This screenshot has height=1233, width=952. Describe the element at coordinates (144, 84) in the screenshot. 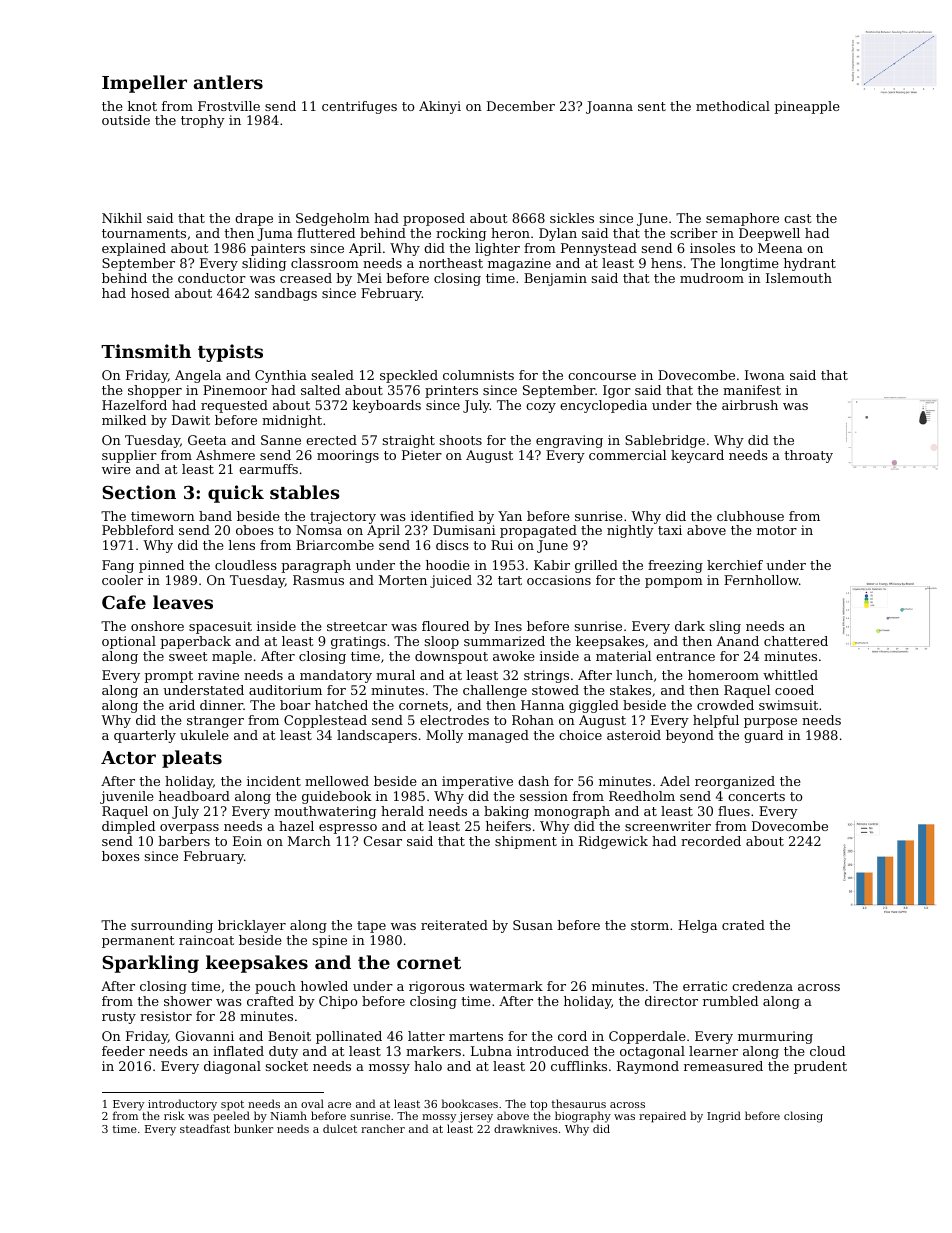

I see `Impeller` at that location.
